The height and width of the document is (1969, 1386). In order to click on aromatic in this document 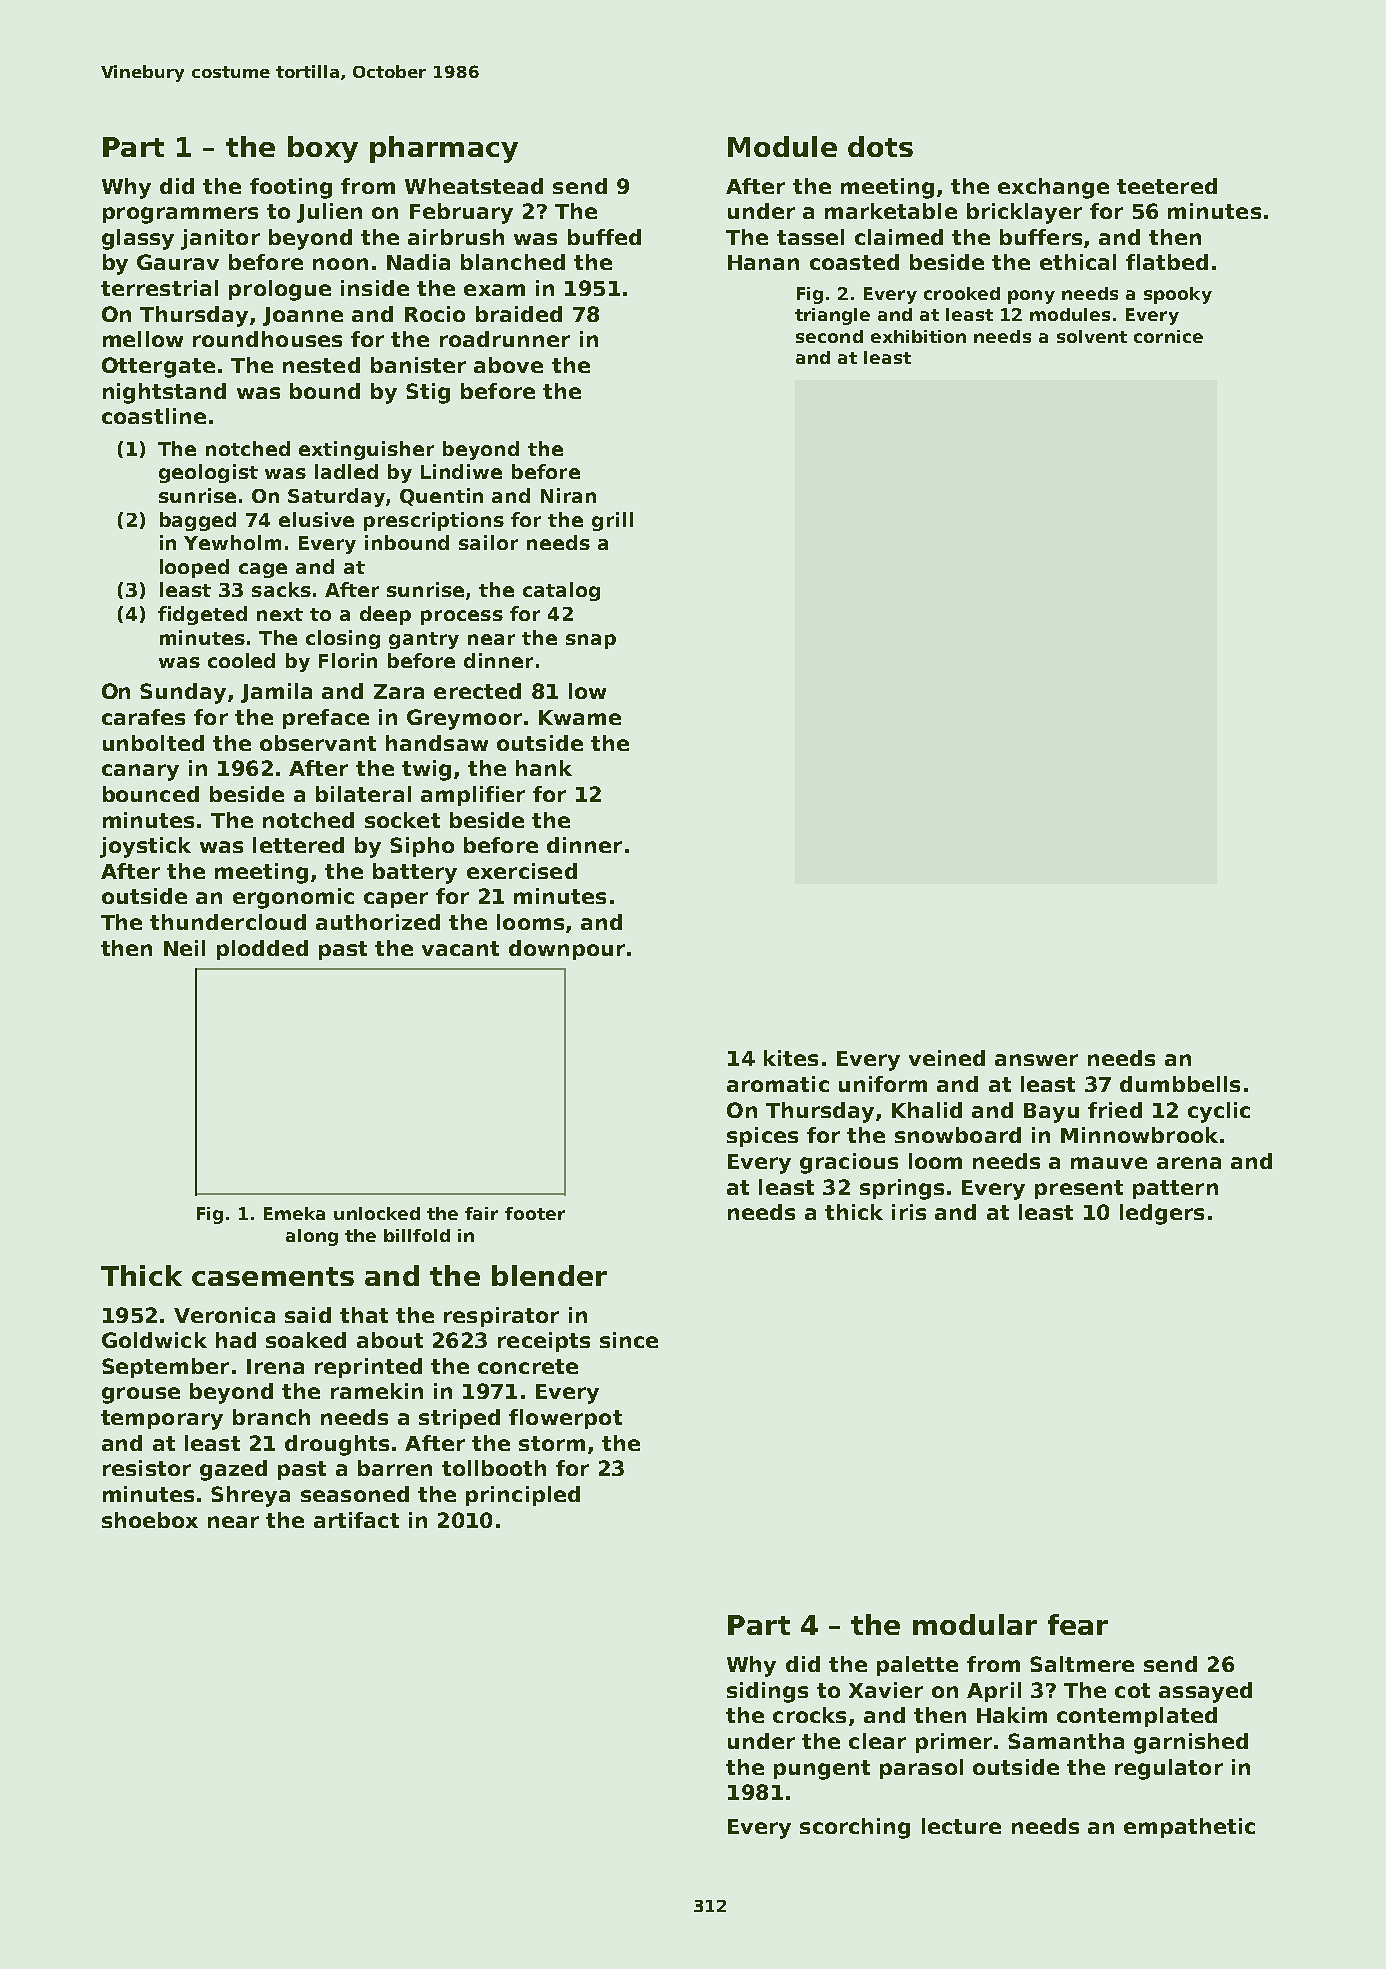, I will do `click(778, 1084)`.
